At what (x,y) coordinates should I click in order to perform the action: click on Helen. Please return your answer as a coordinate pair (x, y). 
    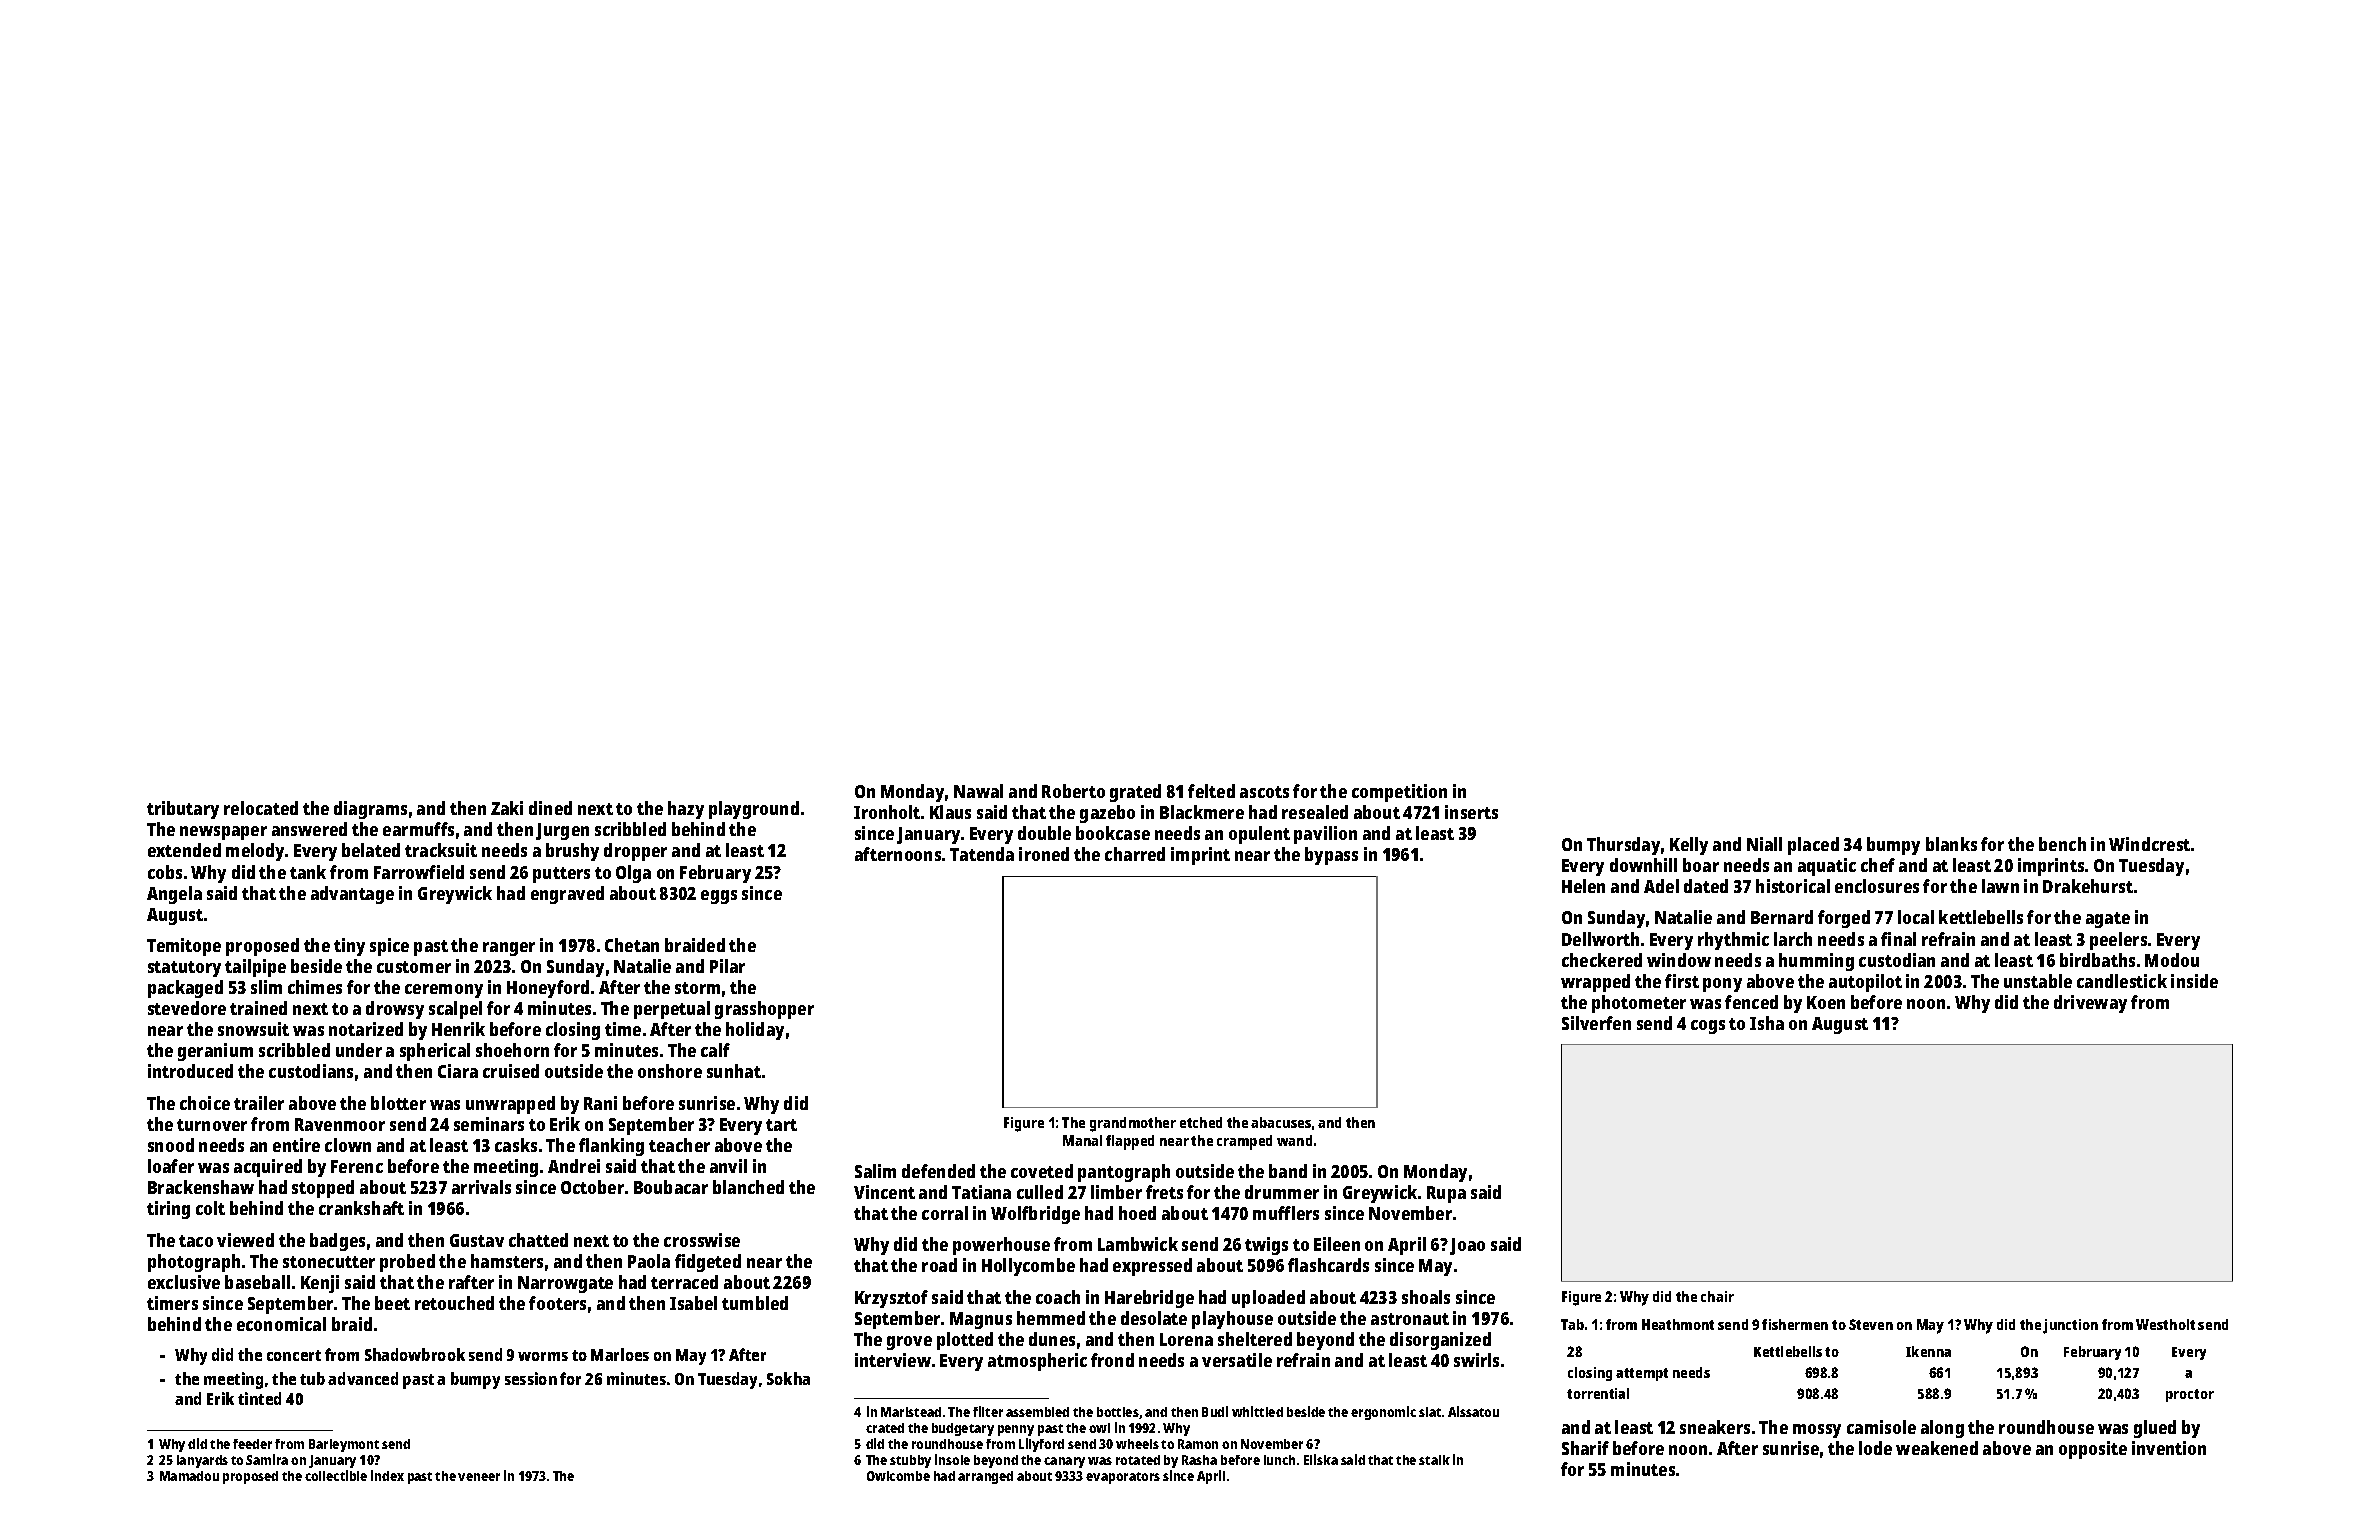
    Looking at the image, I should click on (1583, 886).
